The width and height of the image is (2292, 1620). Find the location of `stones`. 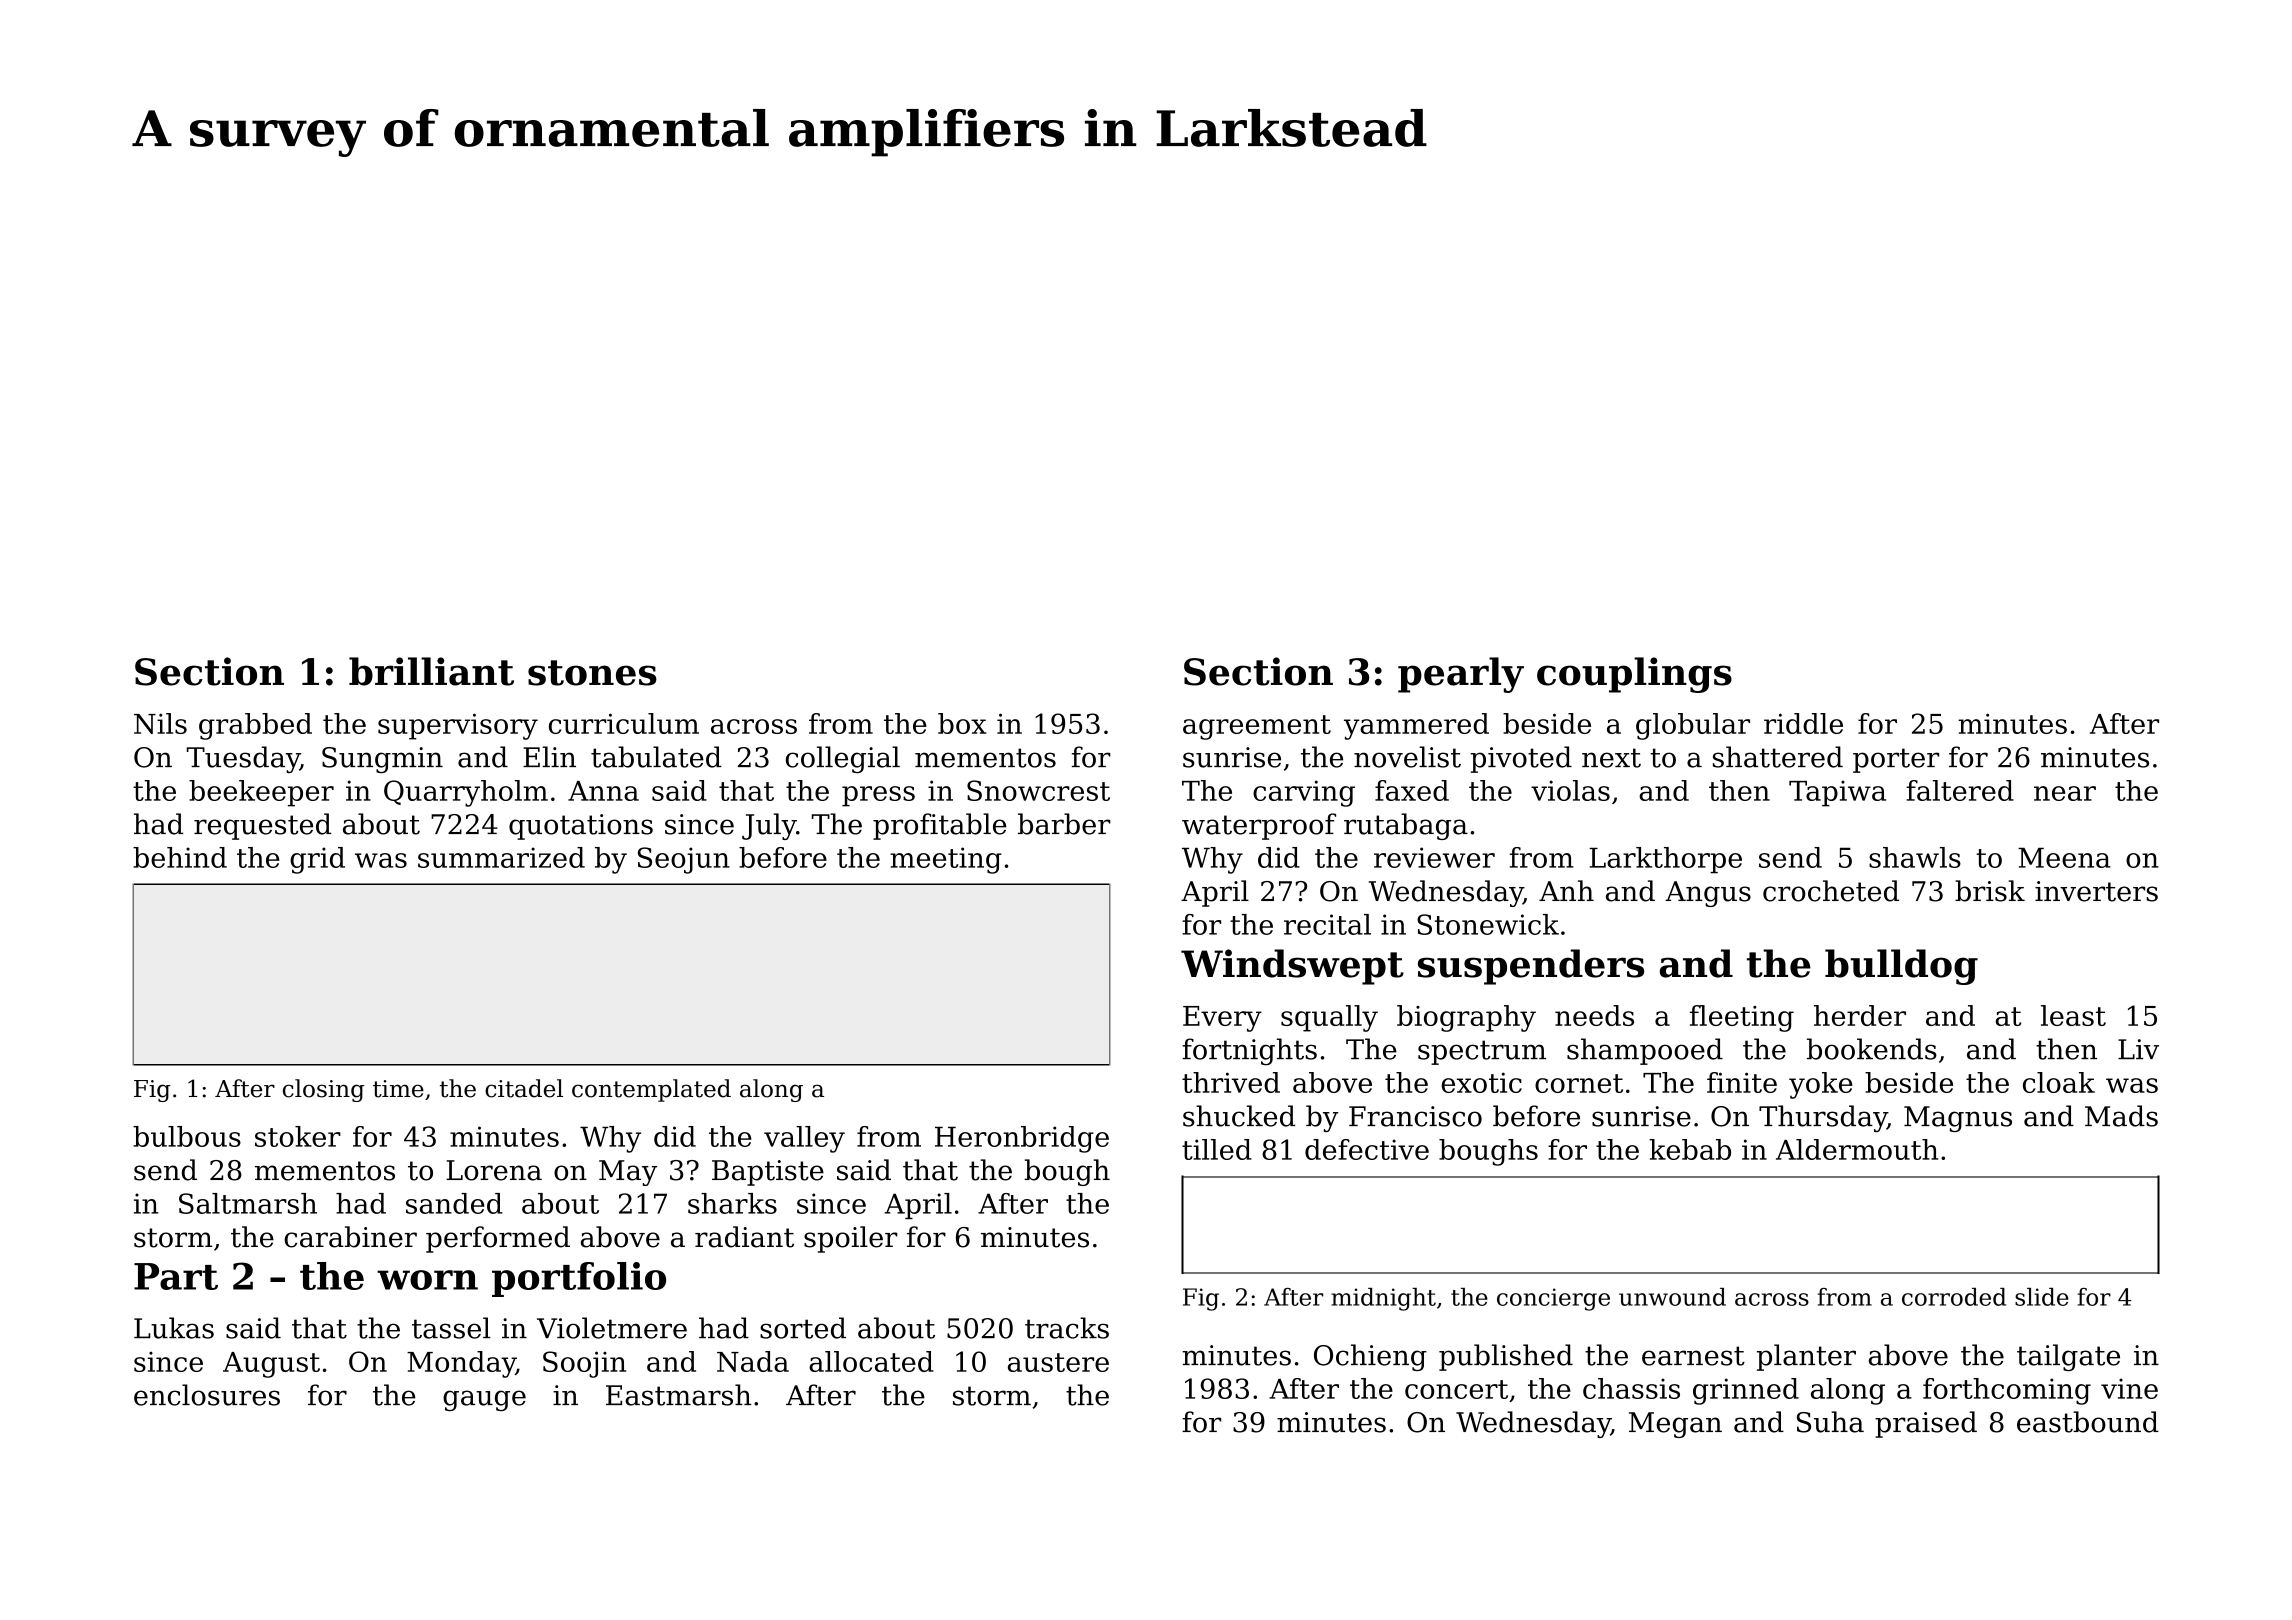

stones is located at coordinates (592, 673).
